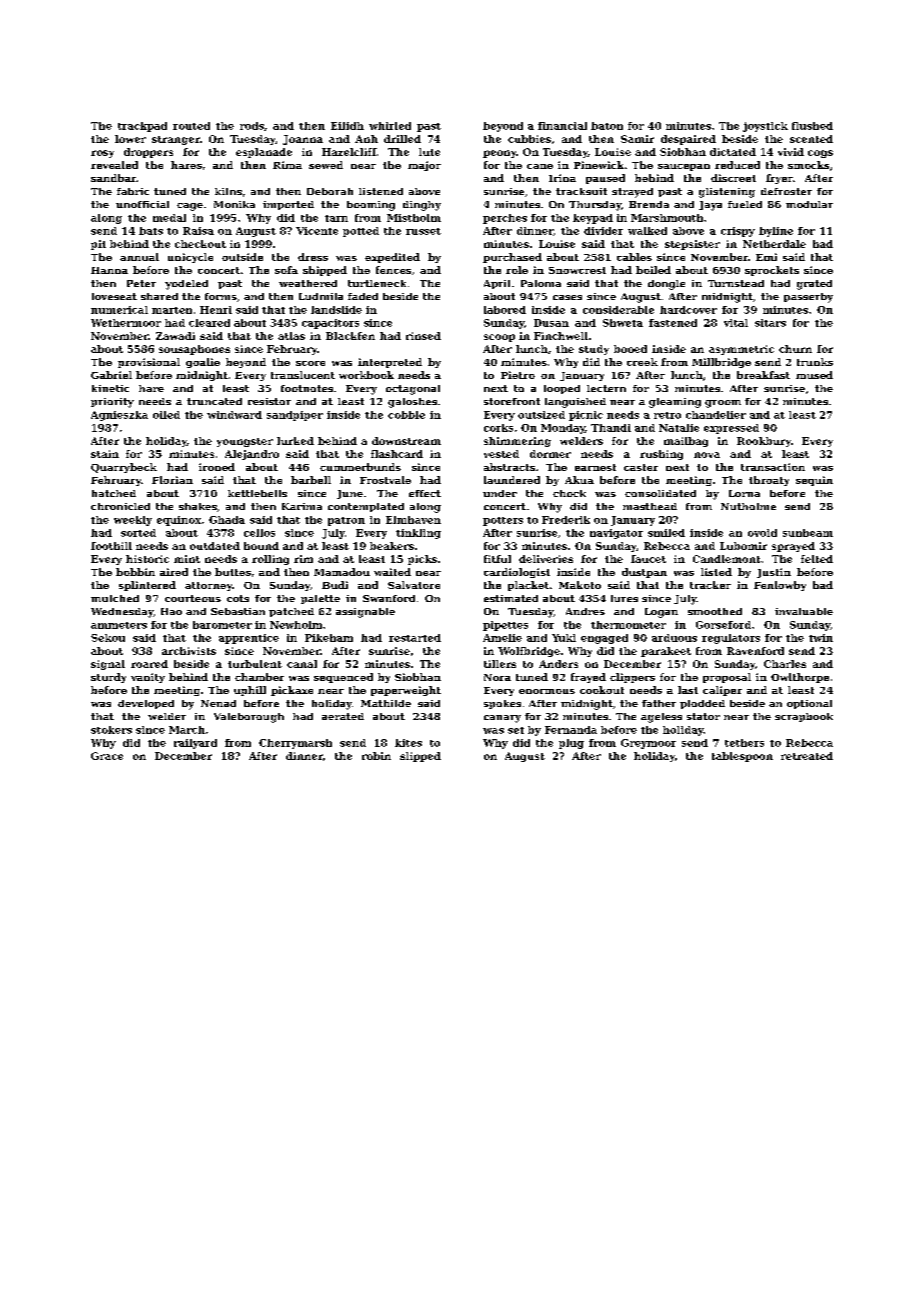  What do you see at coordinates (812, 126) in the screenshot?
I see `flushed` at bounding box center [812, 126].
